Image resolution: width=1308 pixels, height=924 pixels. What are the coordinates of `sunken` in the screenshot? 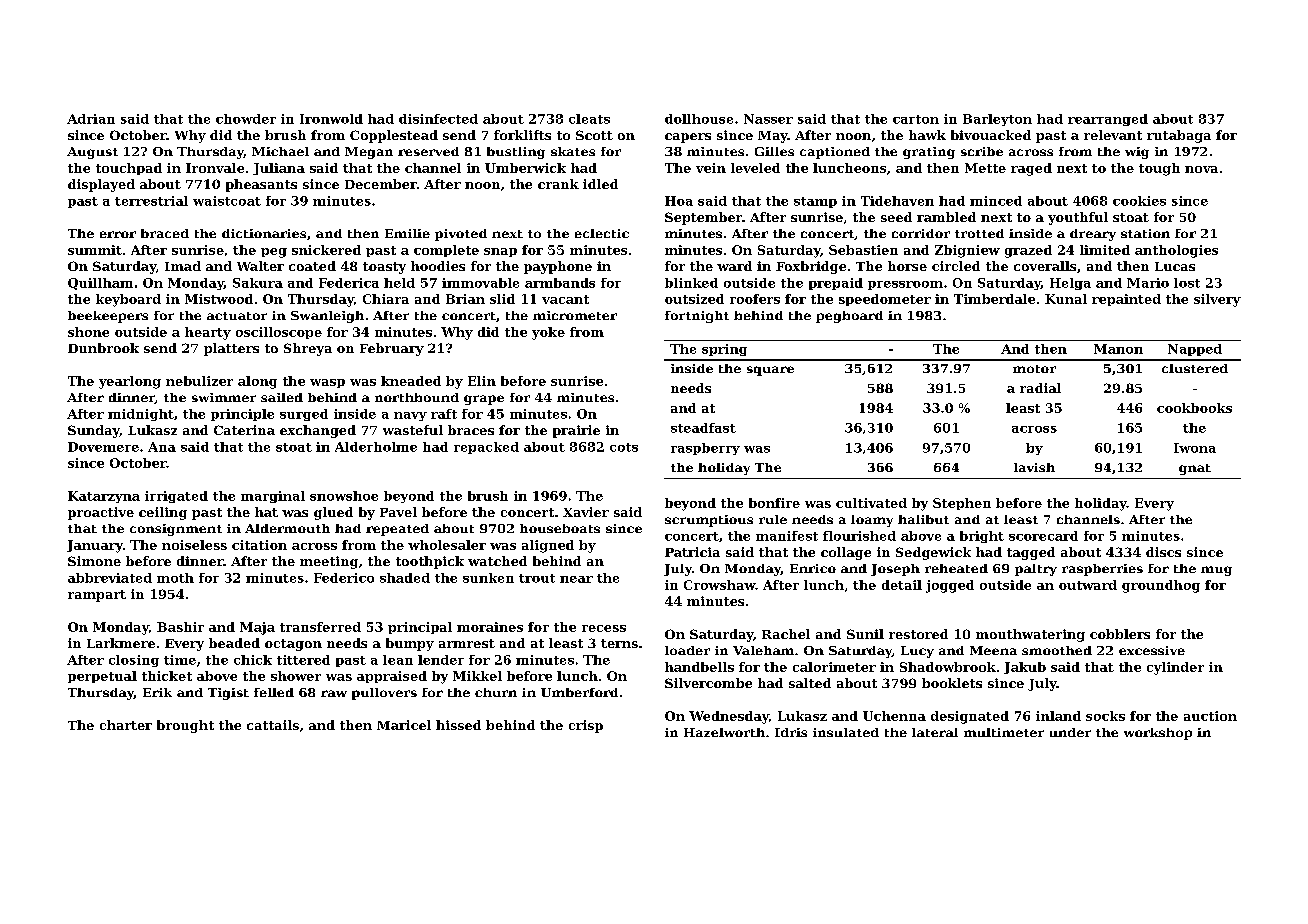 It's located at (488, 578).
